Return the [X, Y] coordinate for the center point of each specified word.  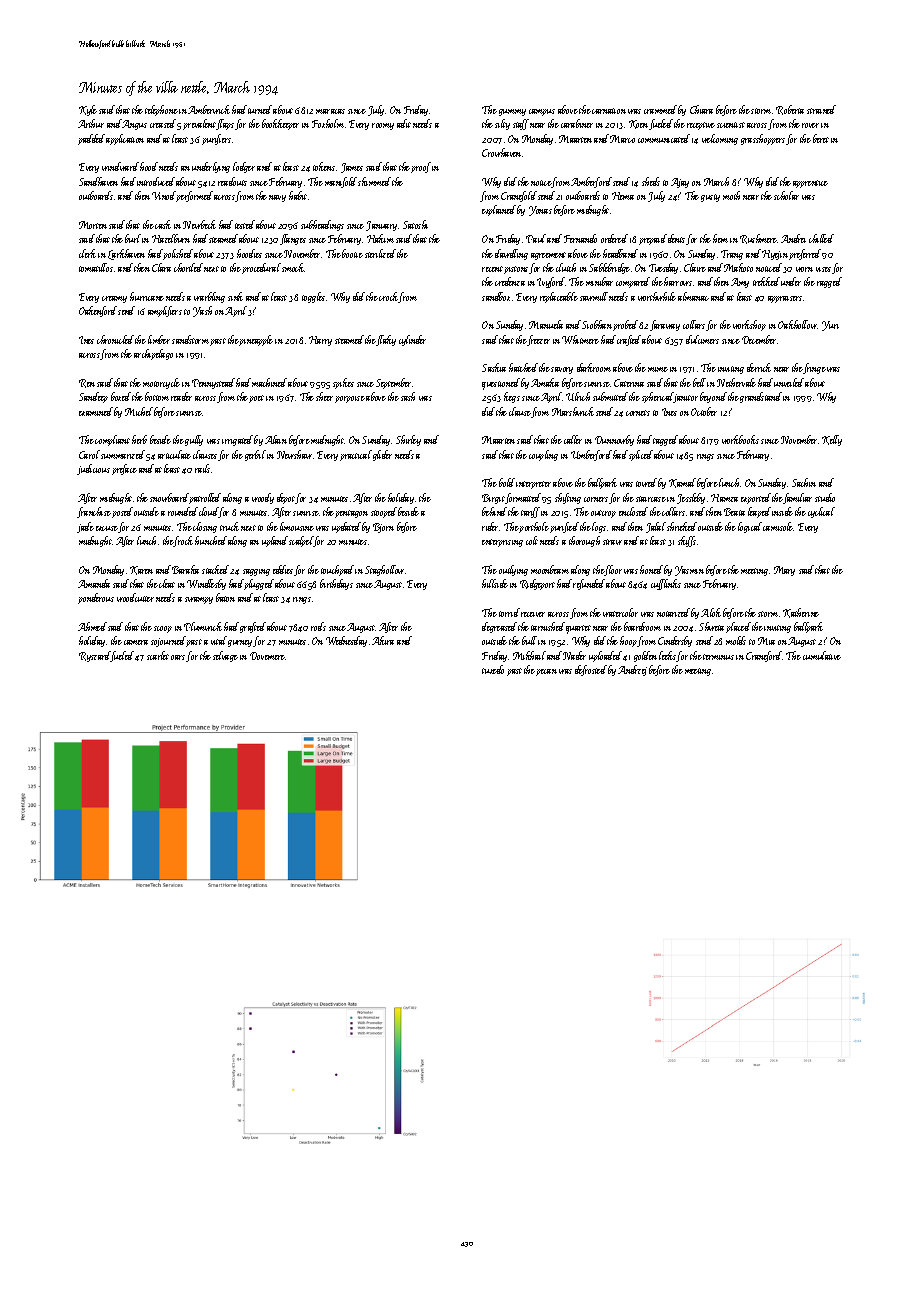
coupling [543, 455]
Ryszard [95, 656]
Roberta [790, 110]
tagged [665, 440]
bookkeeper [280, 124]
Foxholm [328, 123]
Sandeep [93, 397]
